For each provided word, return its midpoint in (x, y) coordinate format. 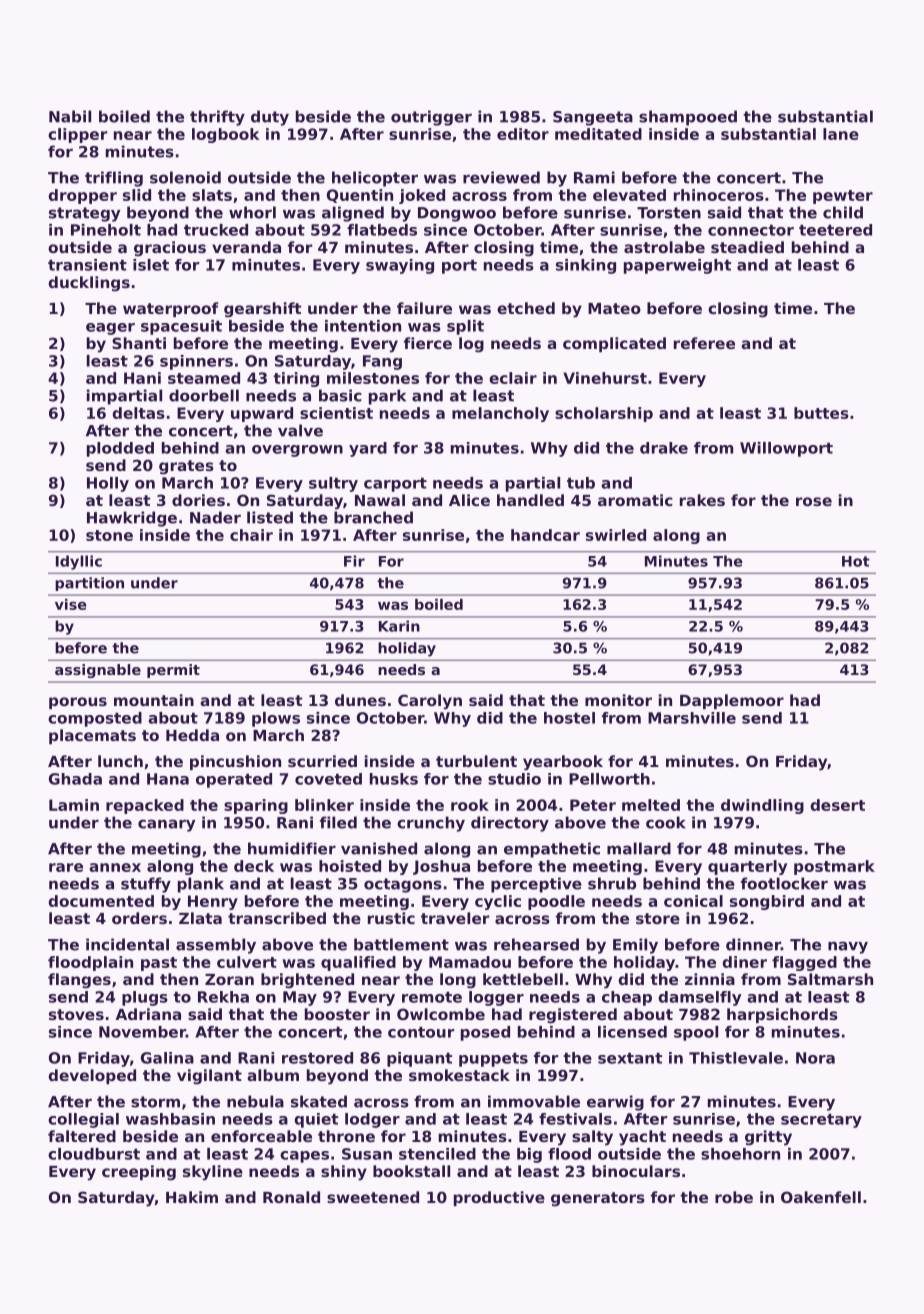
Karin (399, 626)
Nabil (70, 116)
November (142, 1032)
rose (814, 501)
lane (841, 134)
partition (89, 584)
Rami (594, 177)
